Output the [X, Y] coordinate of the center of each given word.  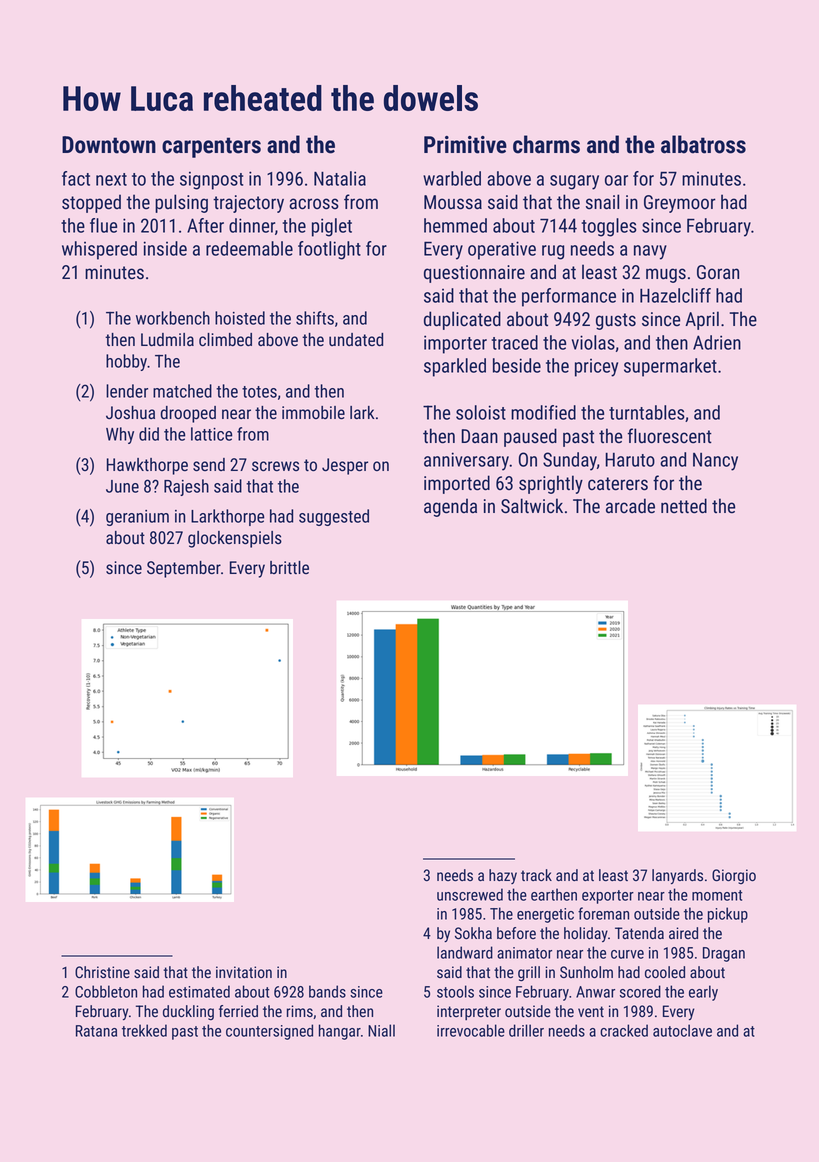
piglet [332, 227]
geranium [137, 518]
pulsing [181, 203]
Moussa [453, 202]
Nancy [715, 462]
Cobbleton [106, 991]
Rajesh [186, 487]
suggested [334, 517]
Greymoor [680, 204]
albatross [703, 144]
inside [165, 248]
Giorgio [734, 876]
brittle [289, 567]
